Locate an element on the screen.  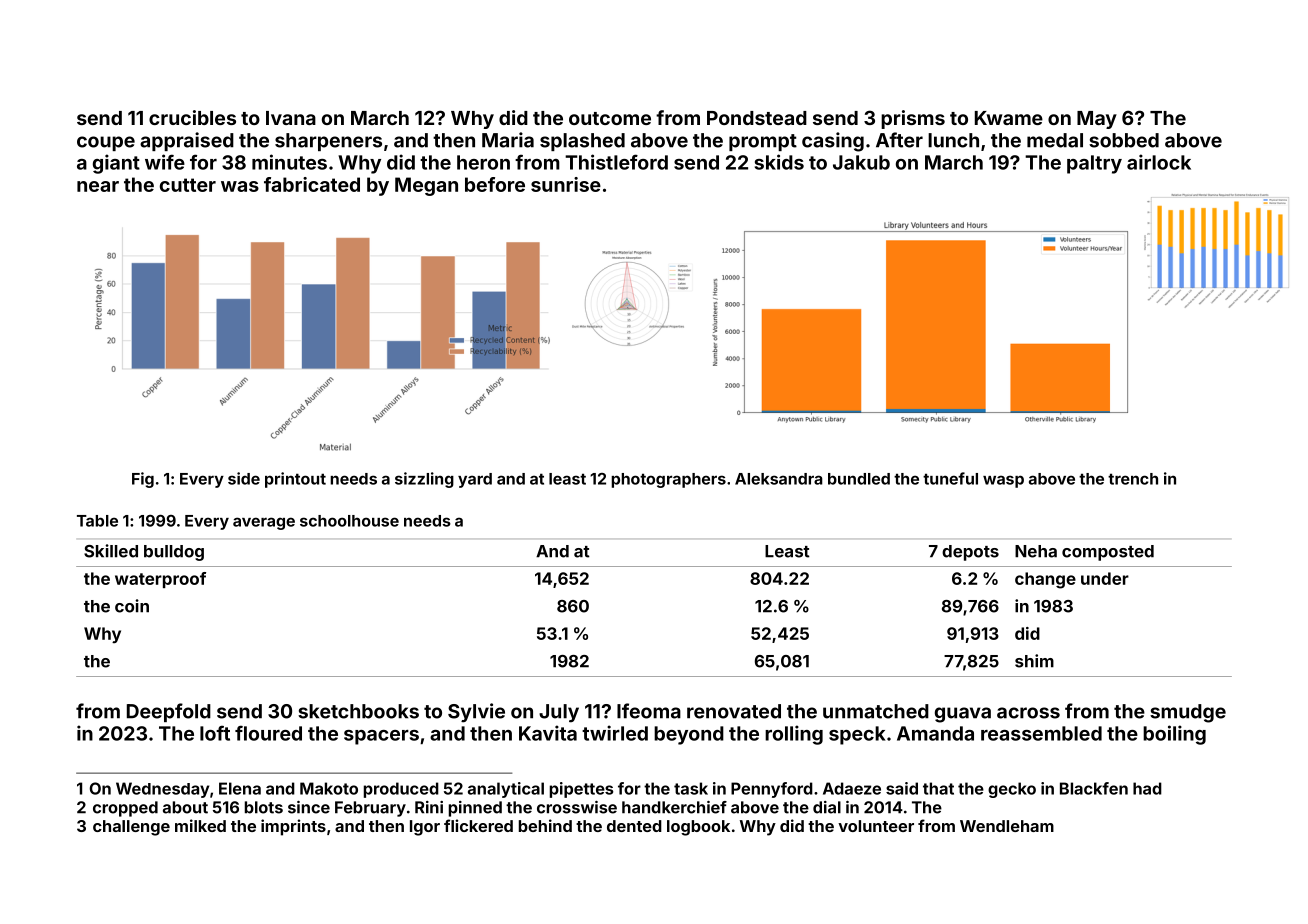
since is located at coordinates (309, 807).
